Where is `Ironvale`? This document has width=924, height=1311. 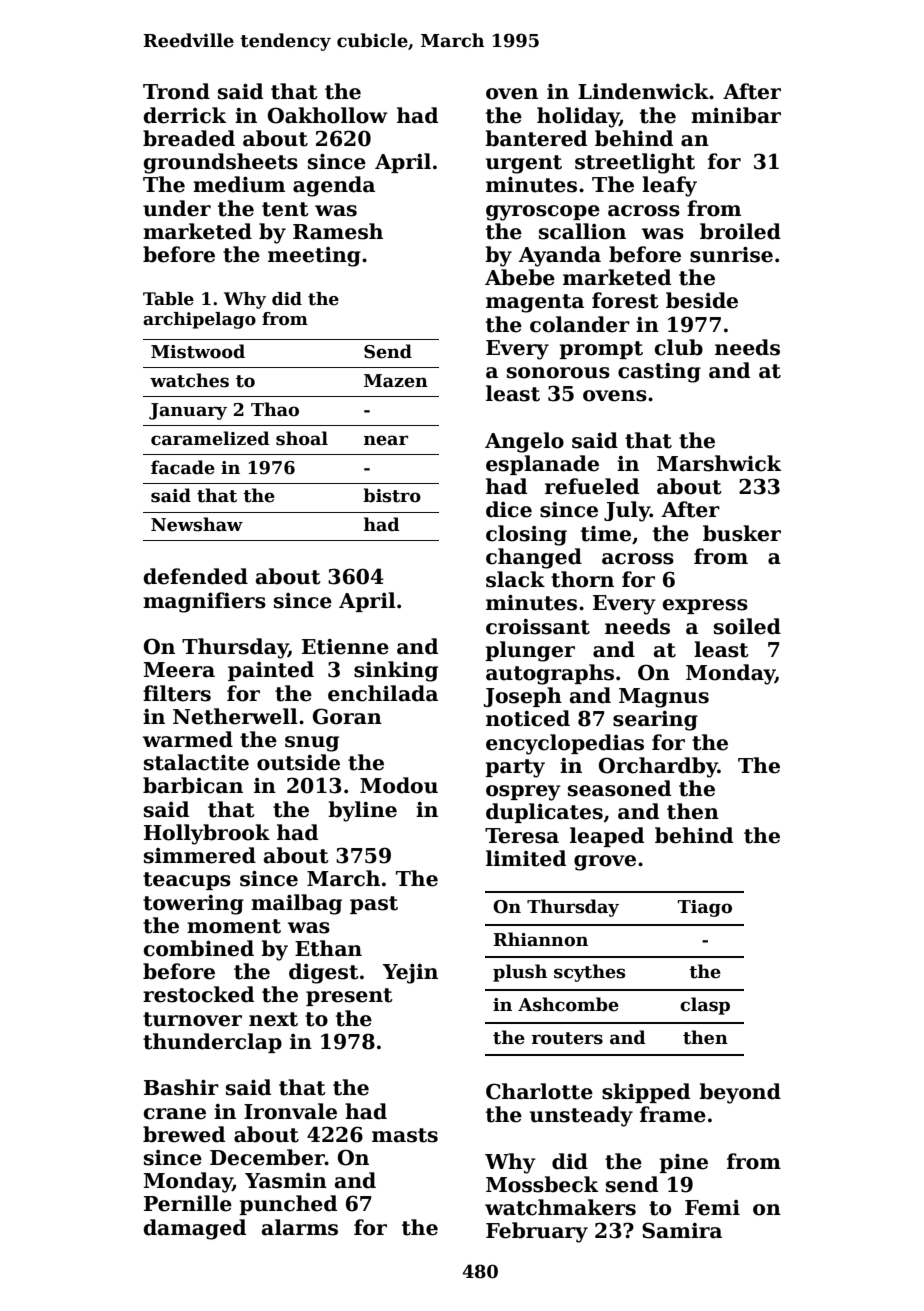 Ironvale is located at coordinates (290, 1111).
